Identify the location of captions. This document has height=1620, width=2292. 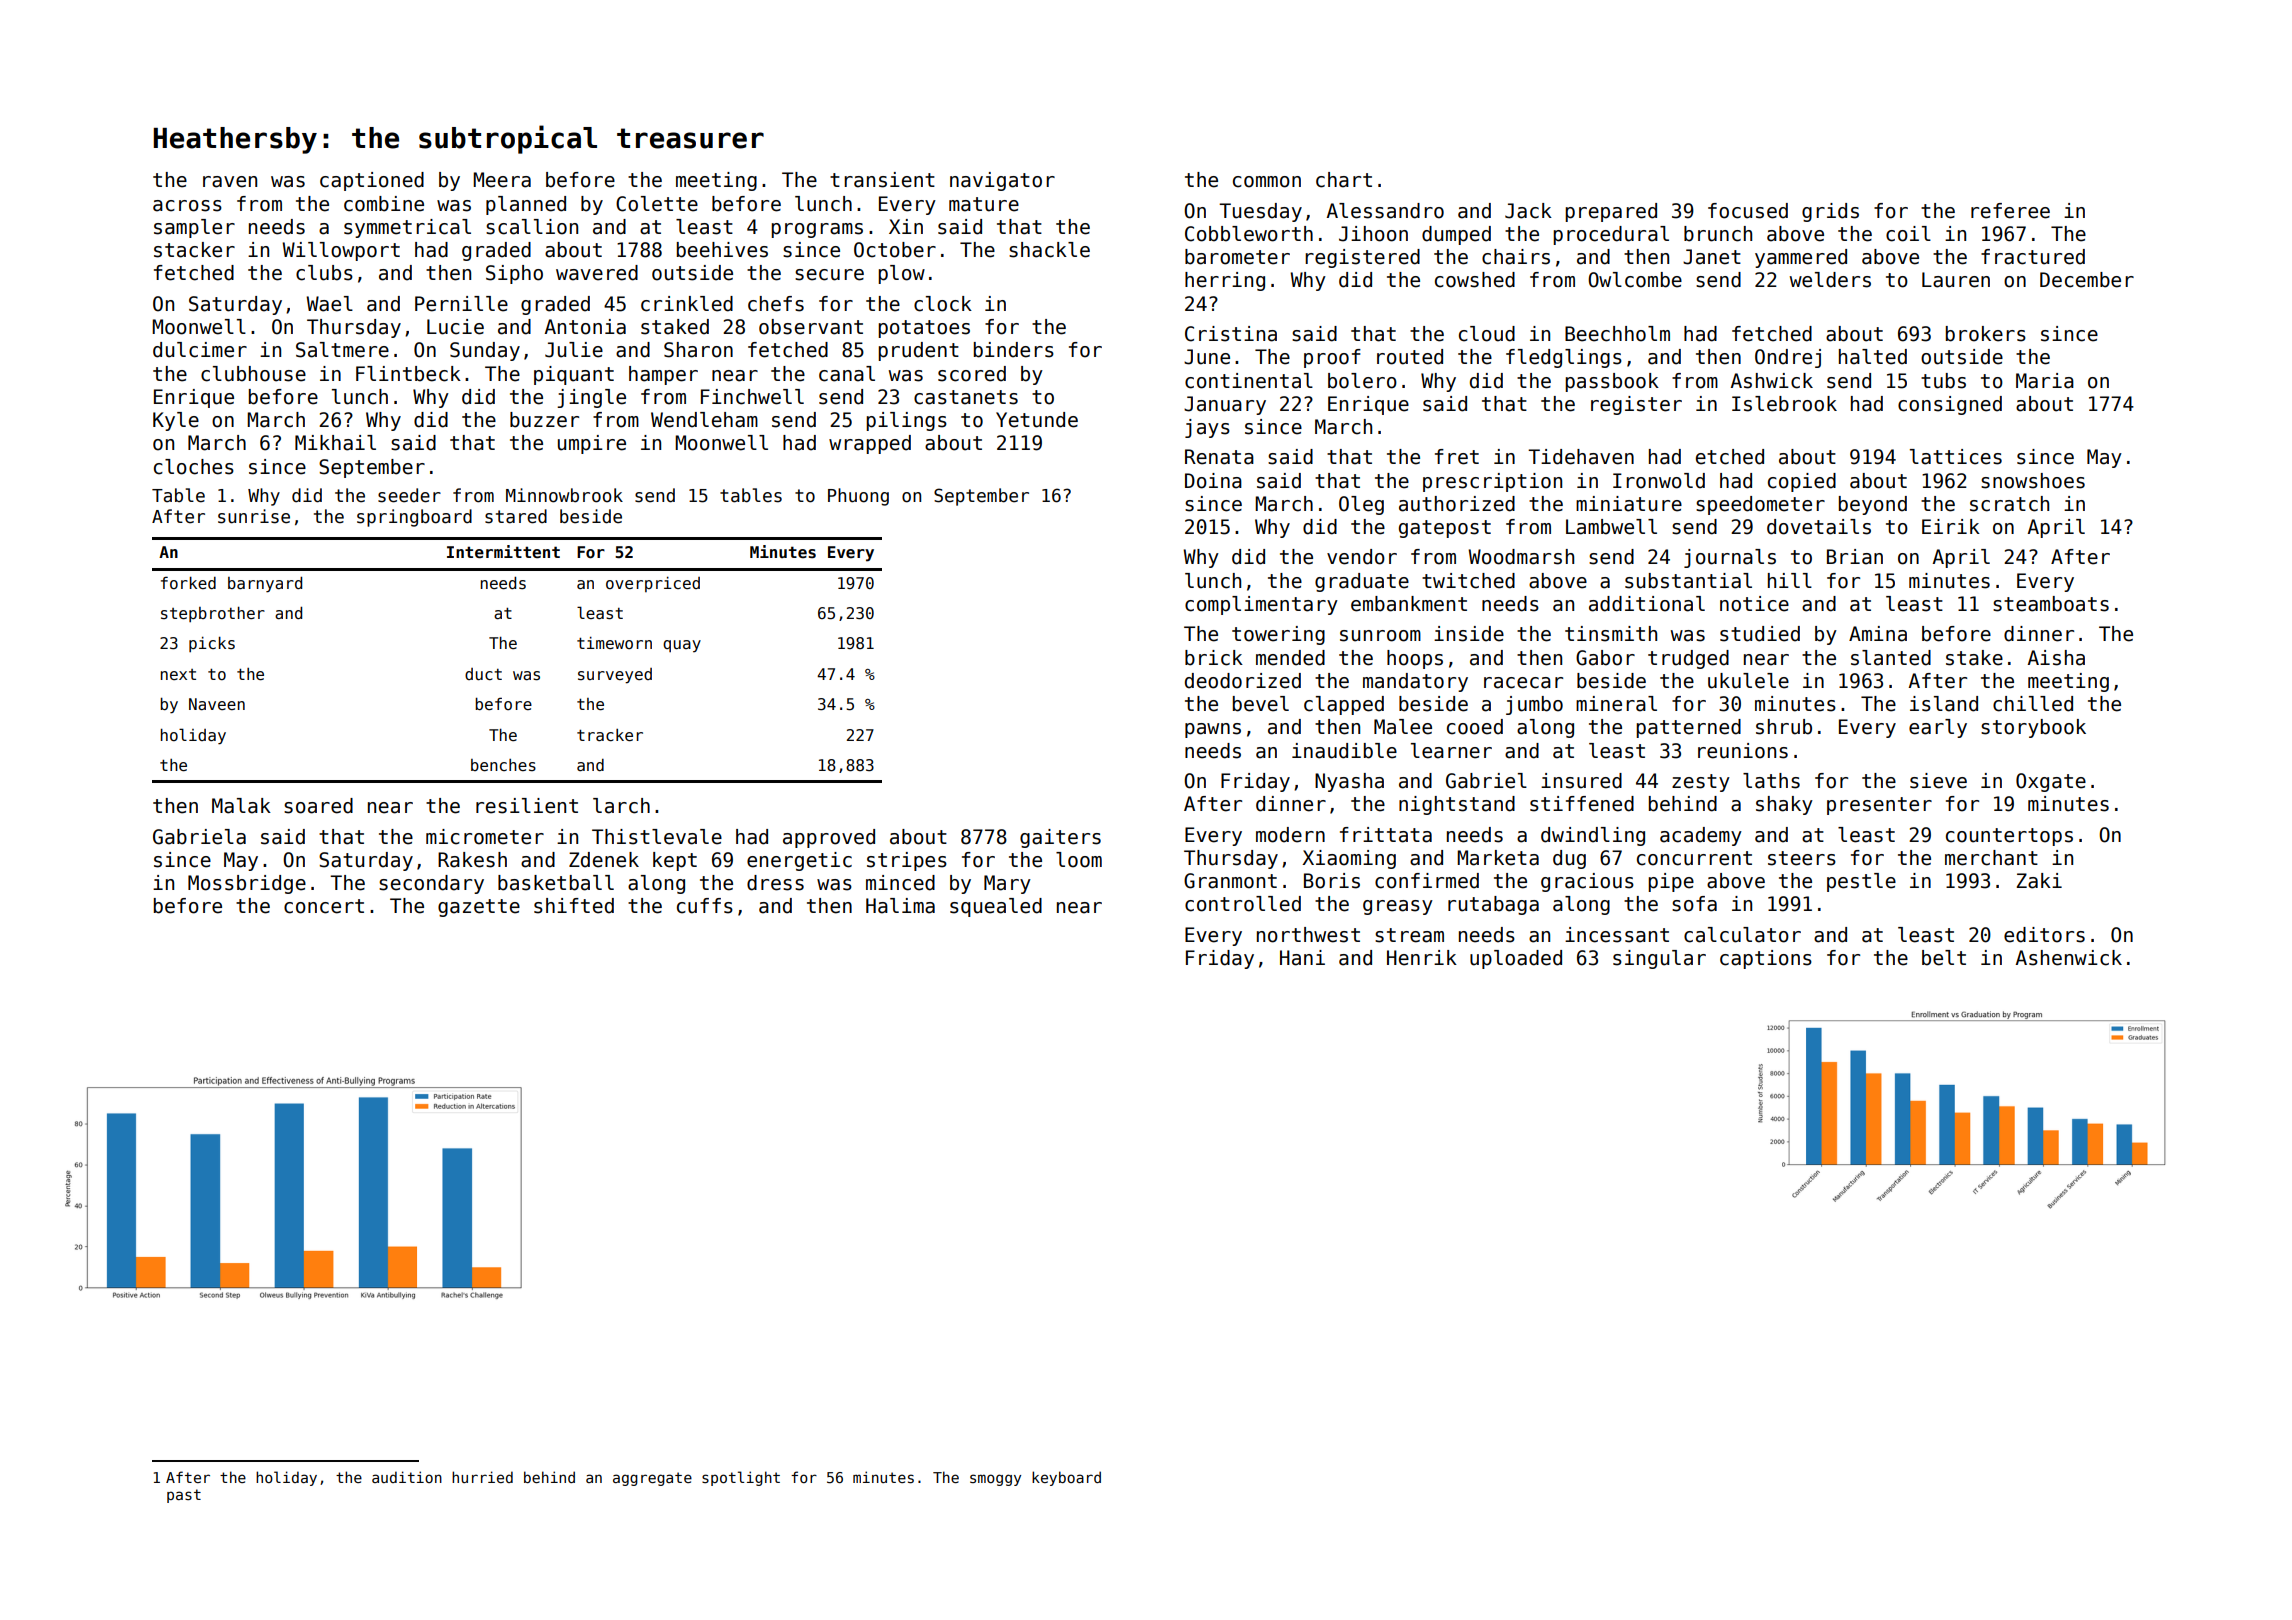
(1766, 959).
